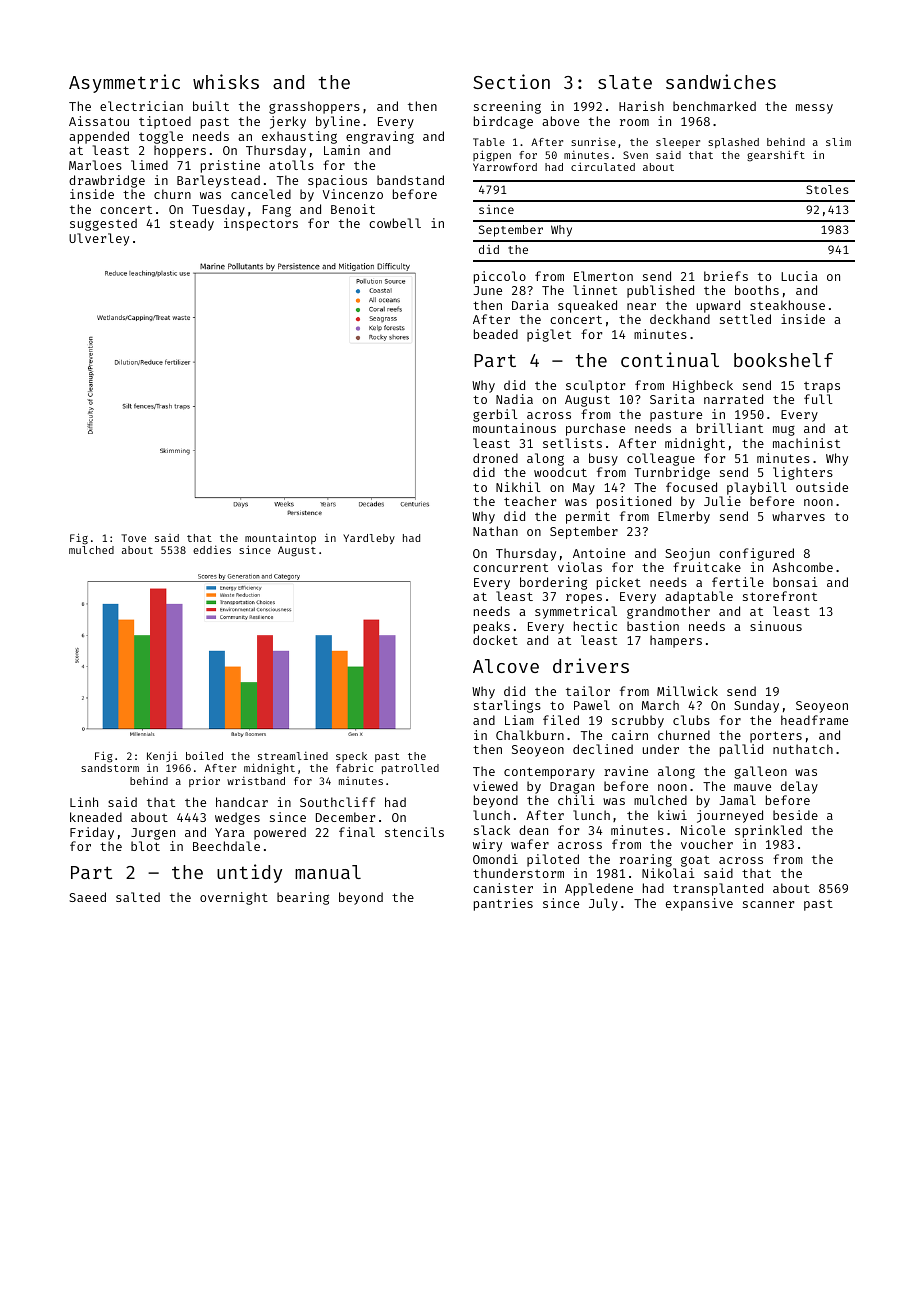  I want to click on Nikhil, so click(518, 487).
